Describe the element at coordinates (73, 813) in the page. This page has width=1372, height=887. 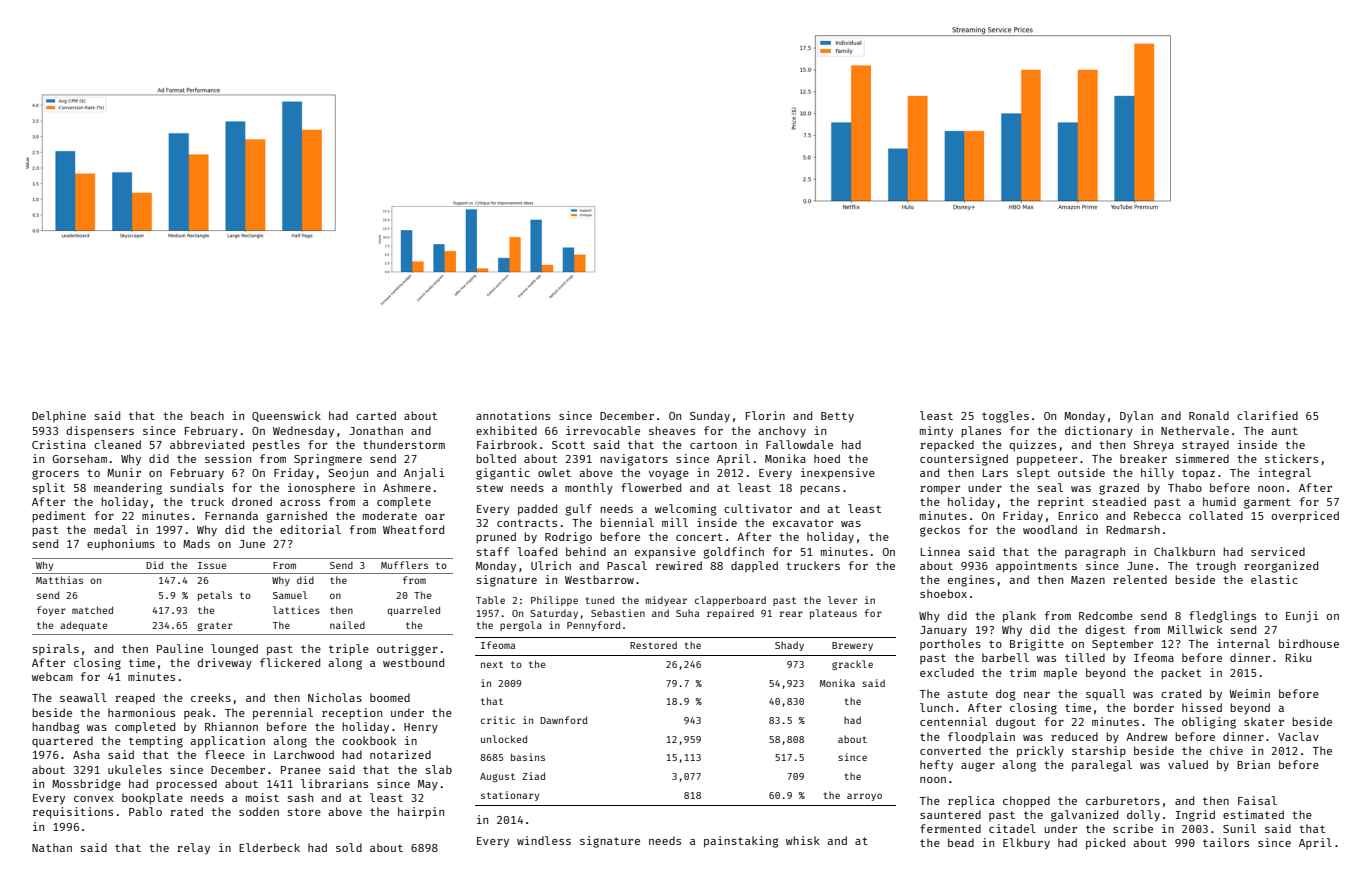
I see `requisitions` at that location.
